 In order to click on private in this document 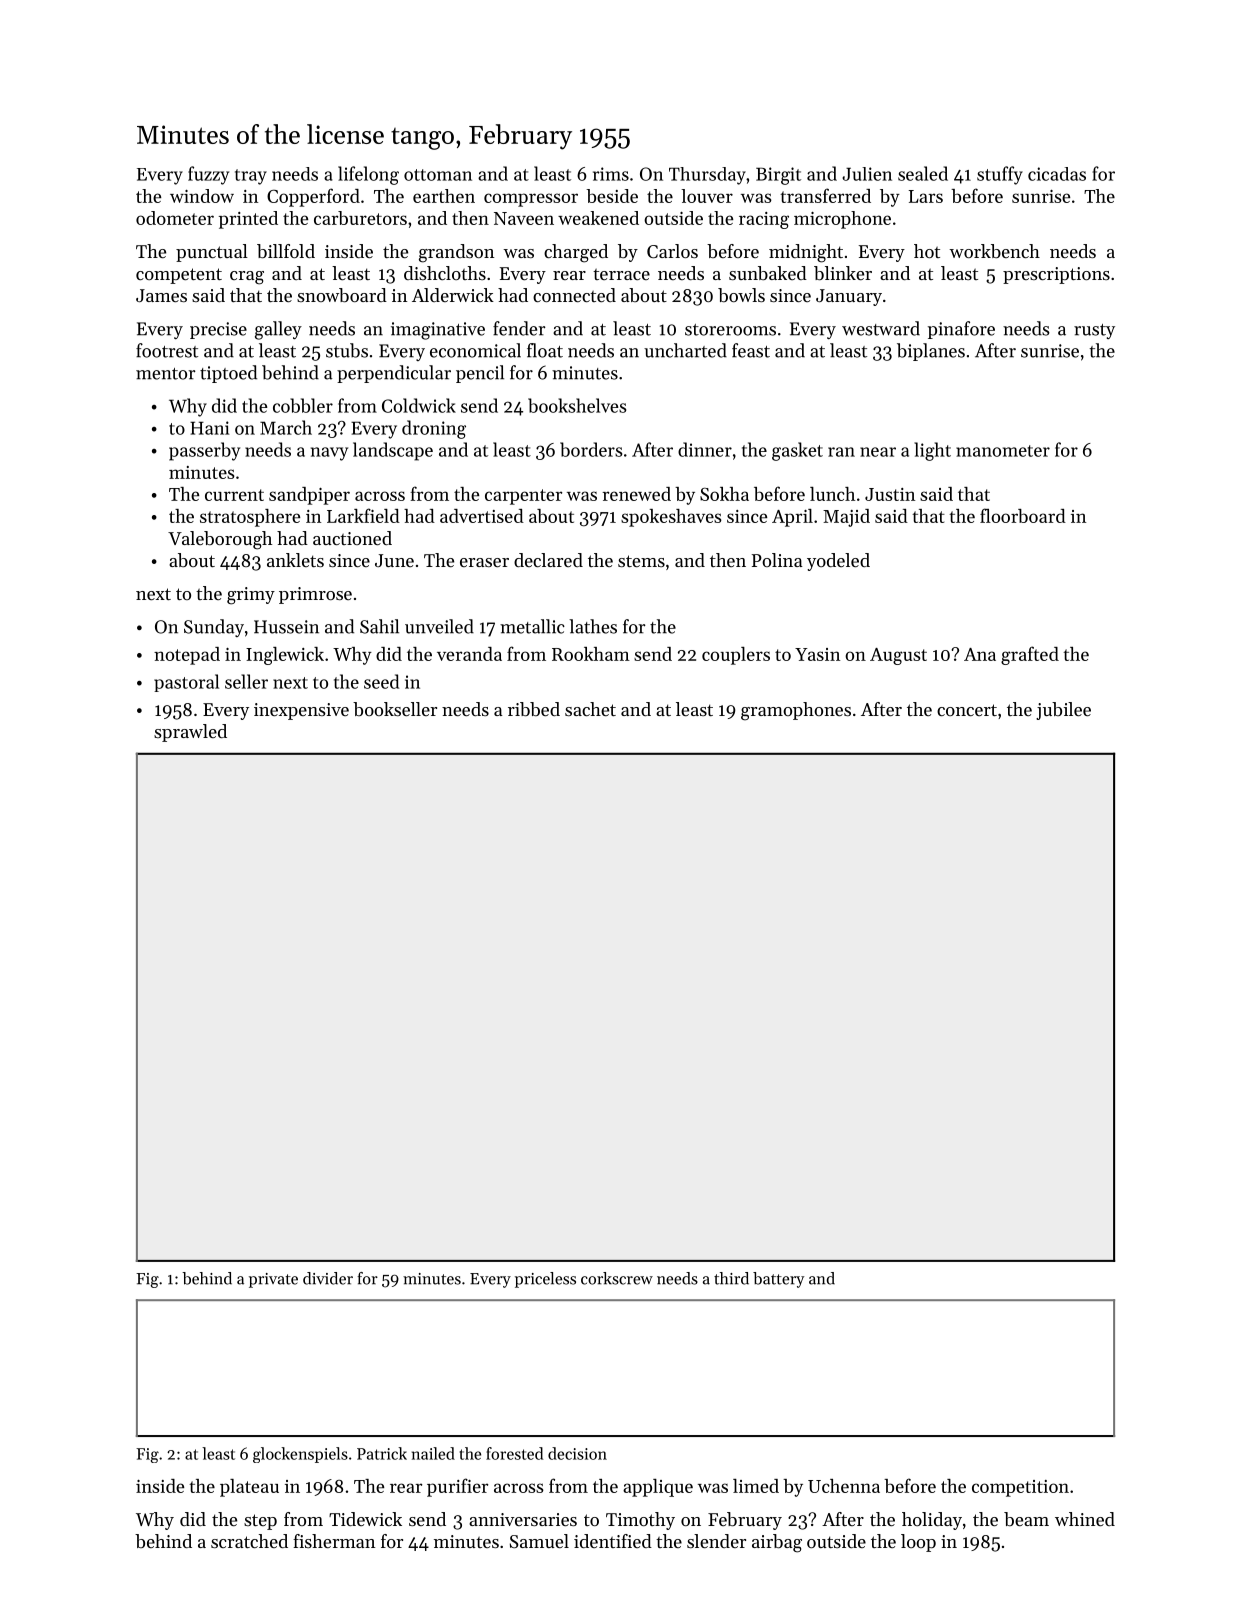, I will do `click(273, 1280)`.
